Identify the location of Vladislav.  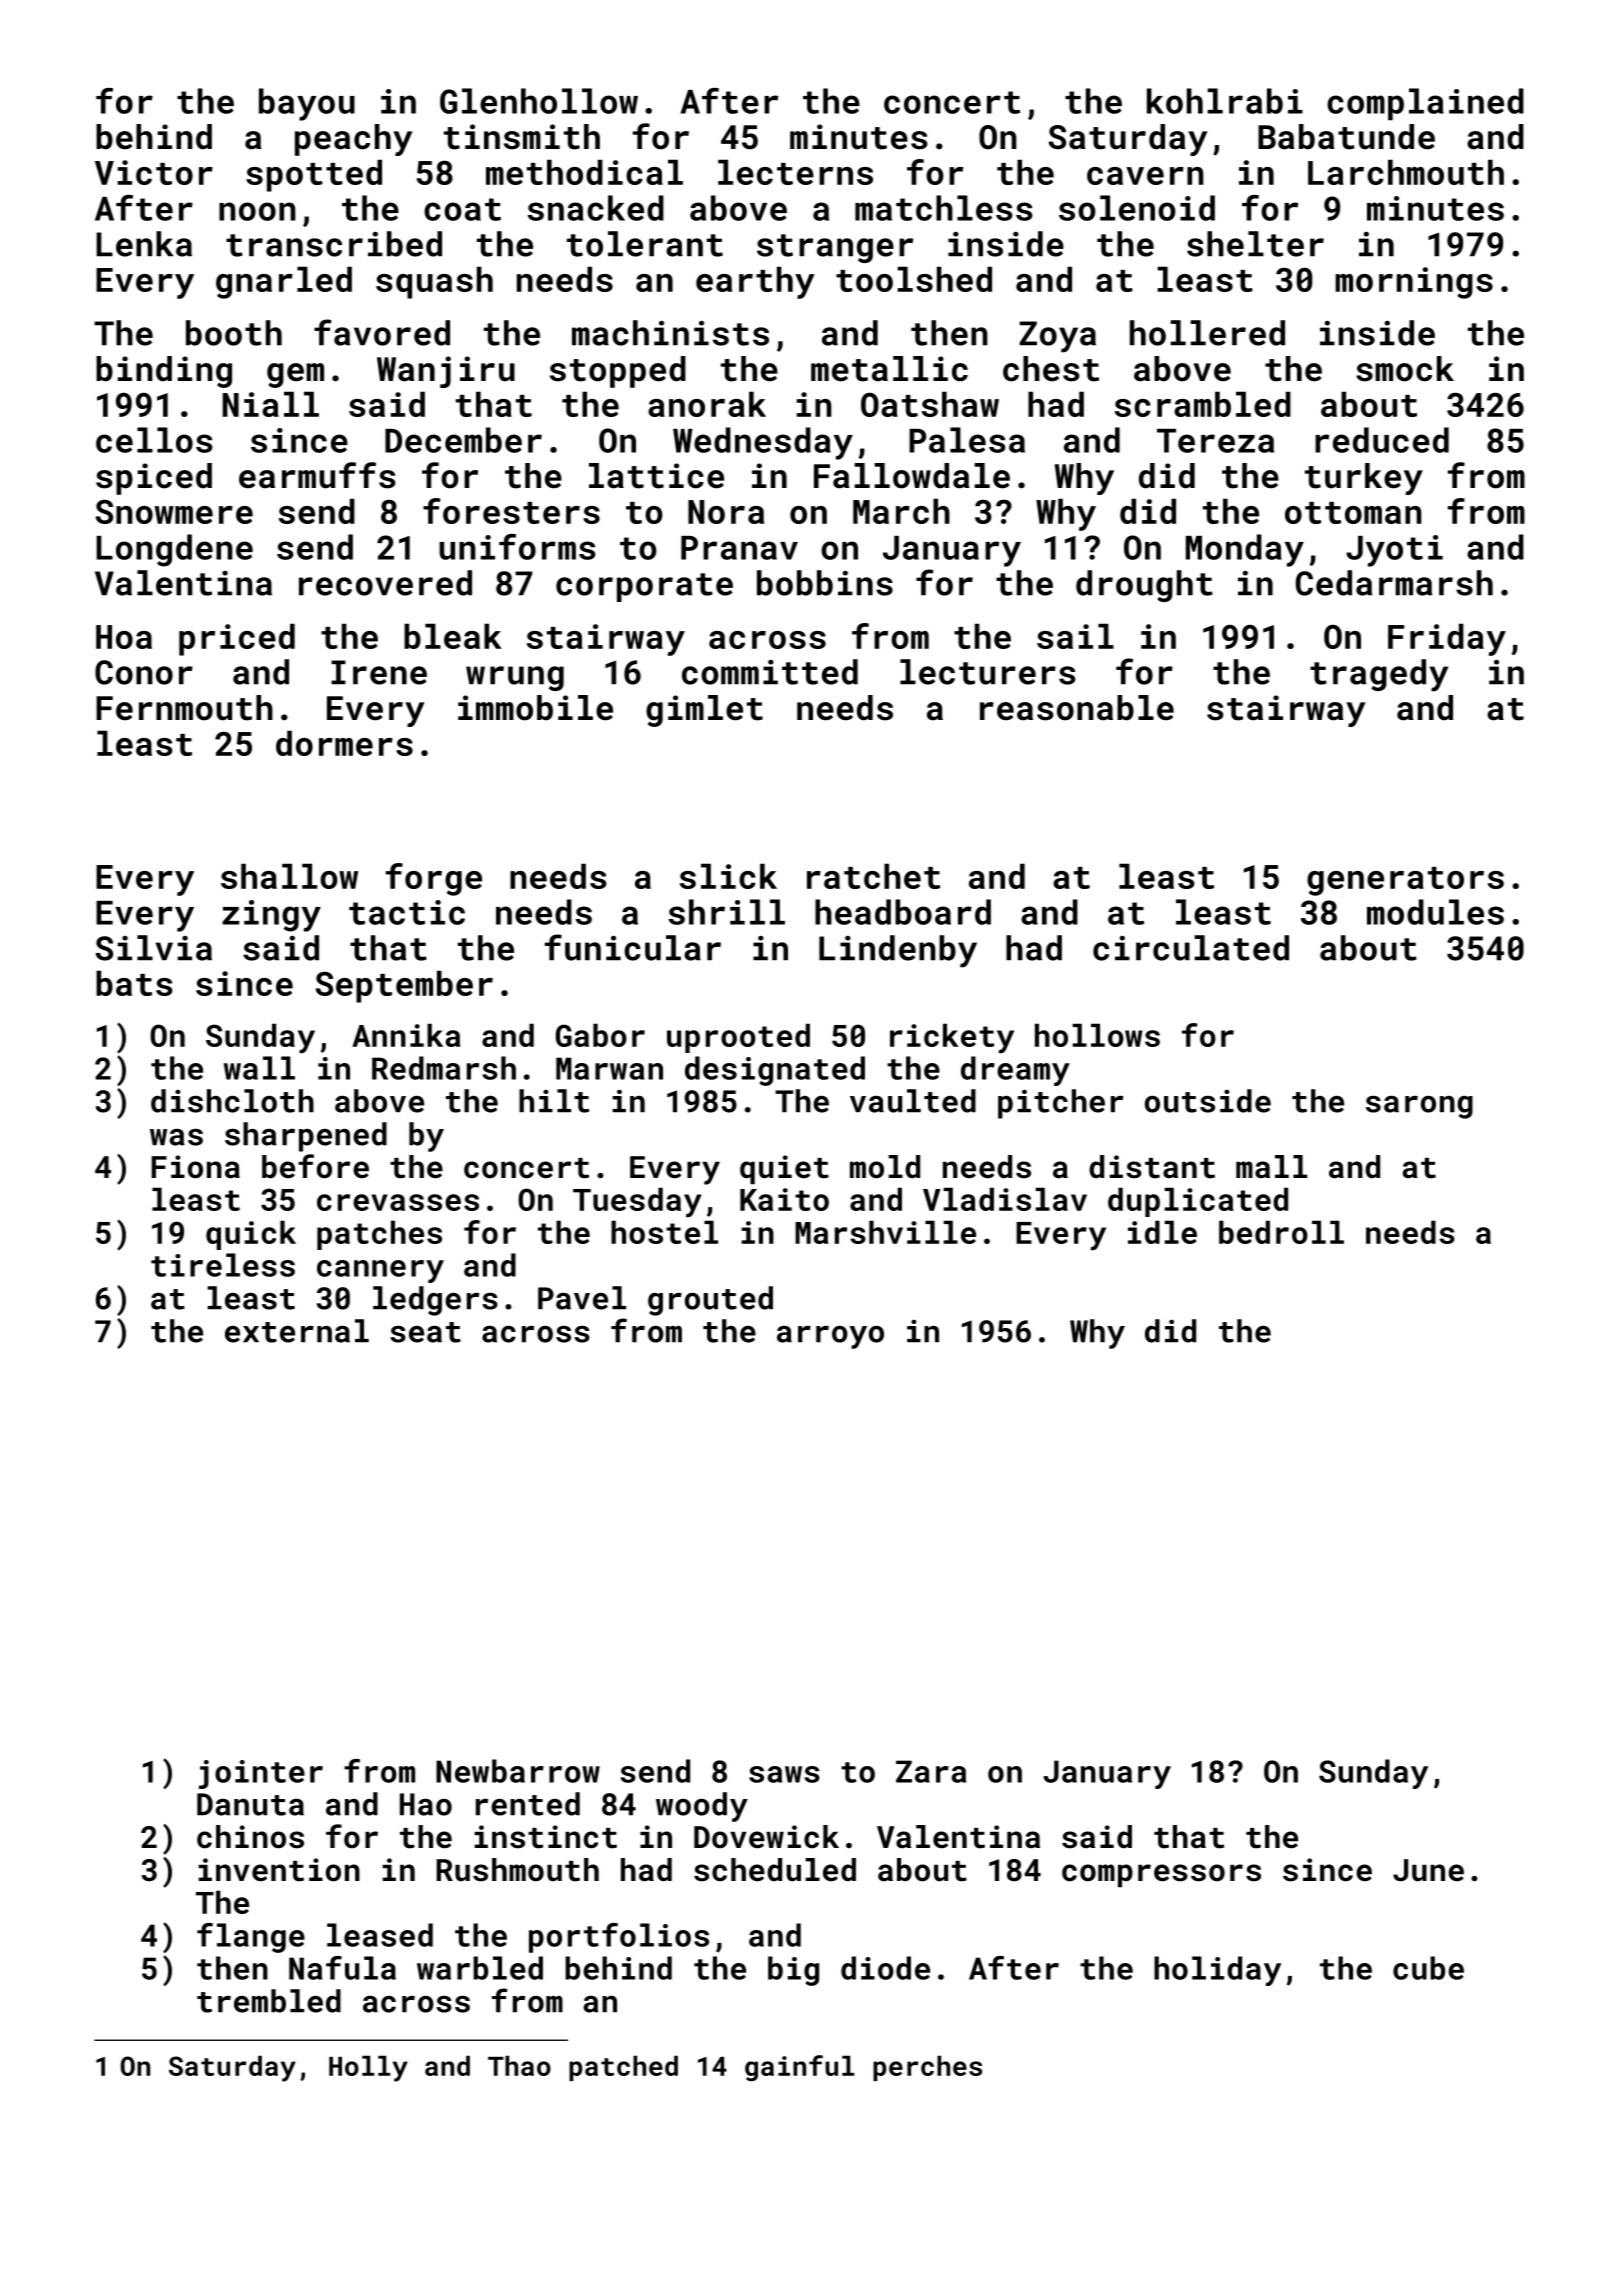
(1005, 1199).
